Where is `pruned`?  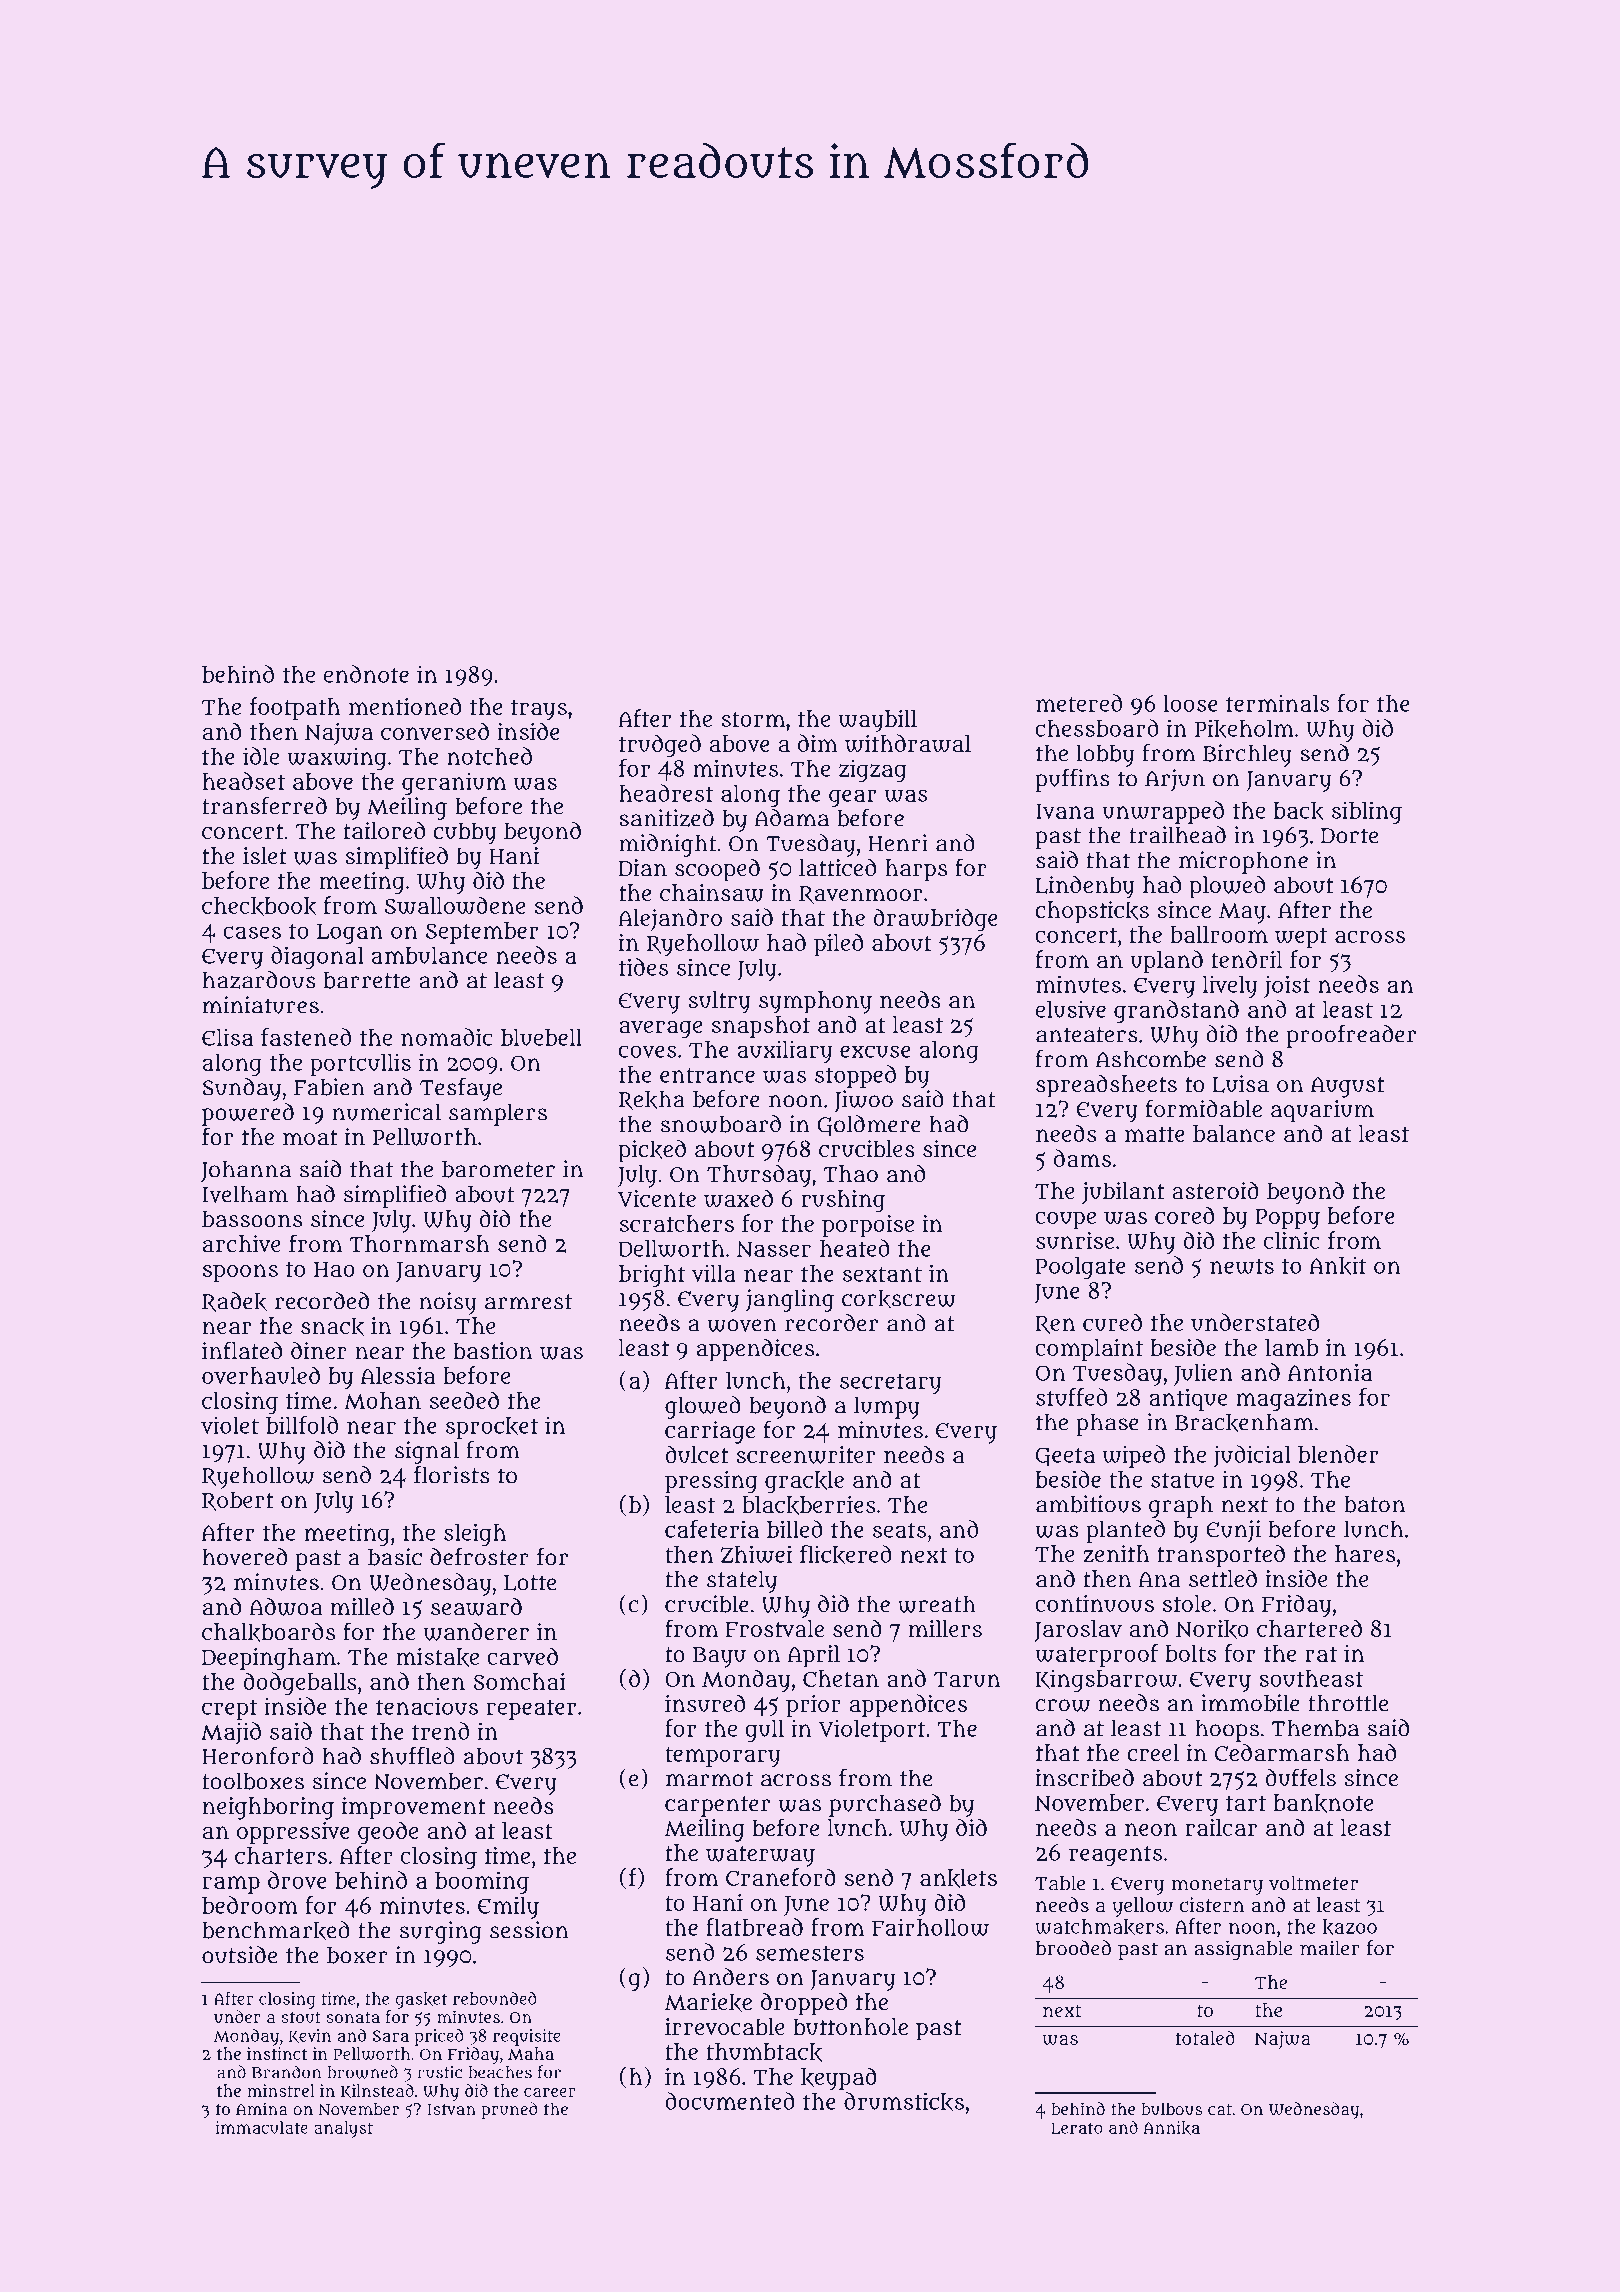 pruned is located at coordinates (509, 2110).
